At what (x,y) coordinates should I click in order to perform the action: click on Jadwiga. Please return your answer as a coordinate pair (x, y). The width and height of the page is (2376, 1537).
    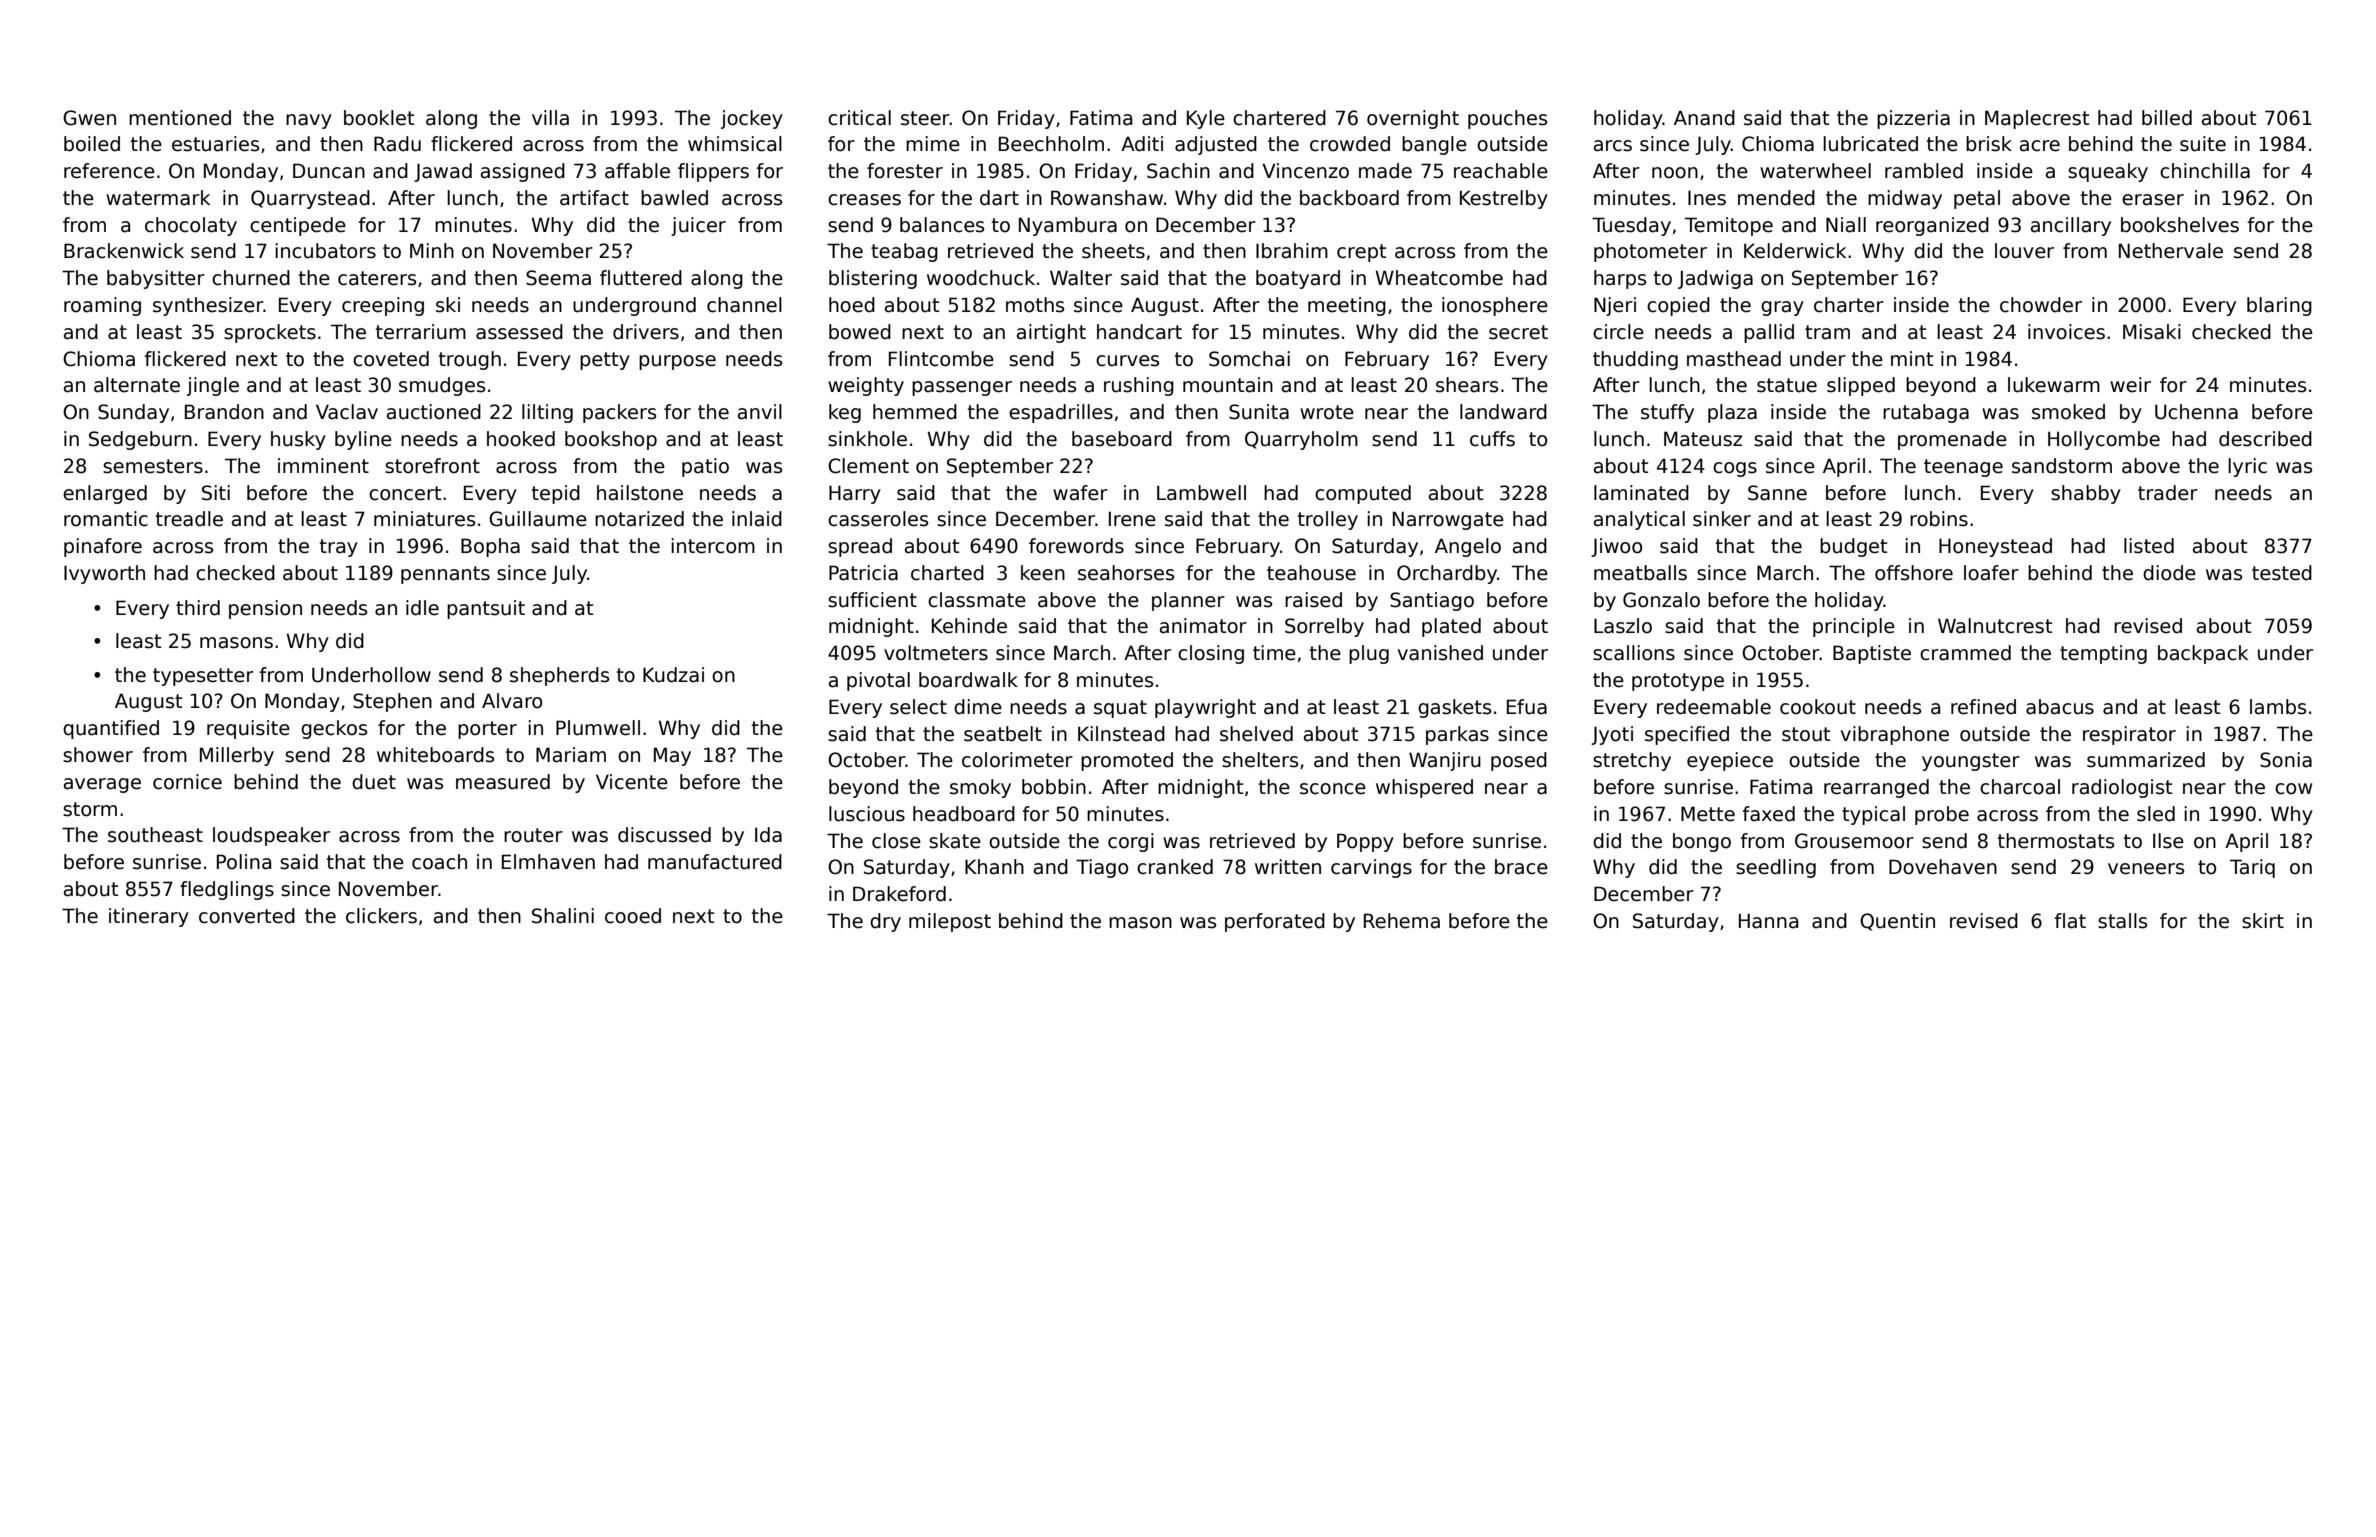
    Looking at the image, I should click on (1715, 279).
